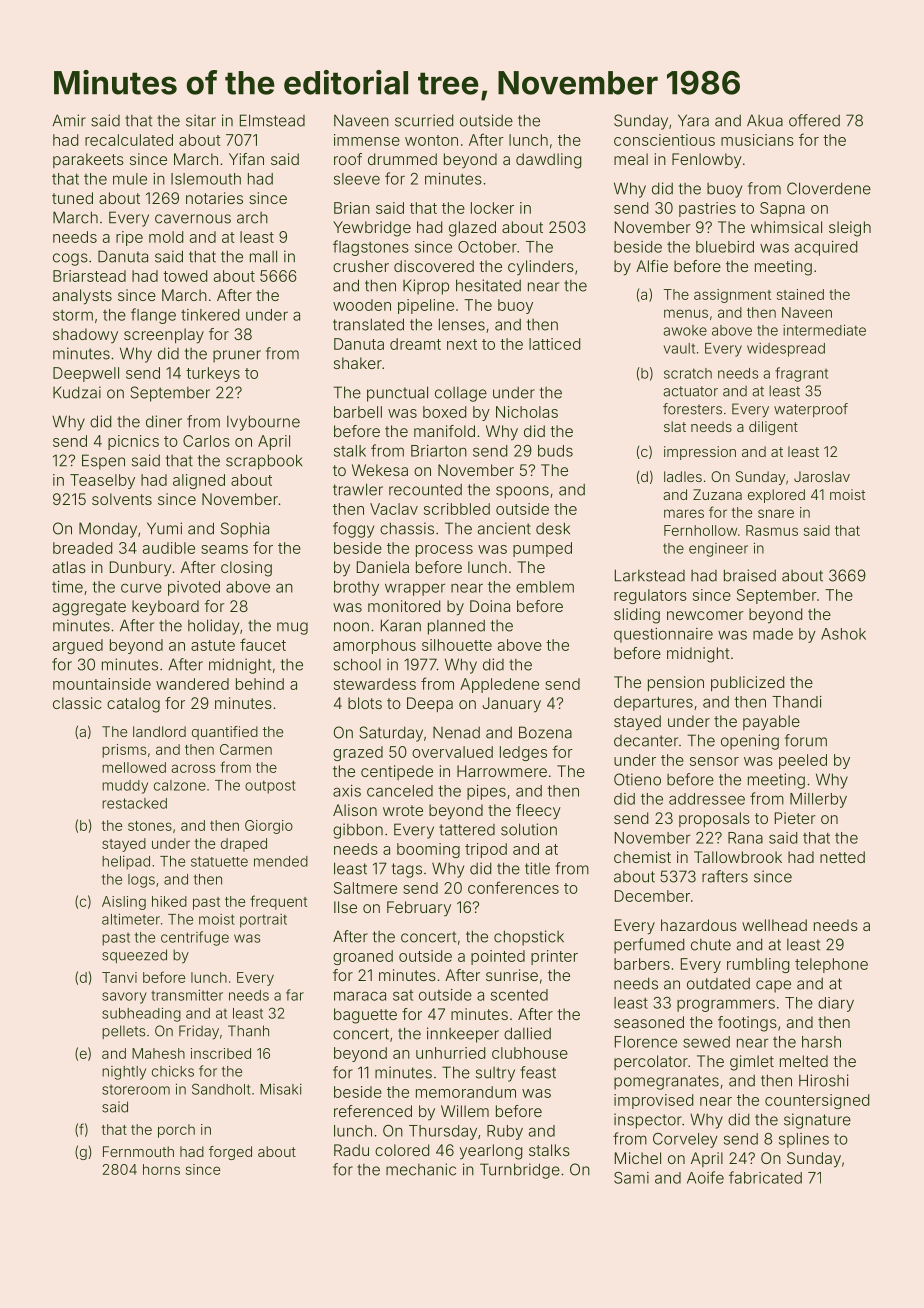 This screenshot has height=1308, width=924. I want to click on sitar, so click(201, 120).
